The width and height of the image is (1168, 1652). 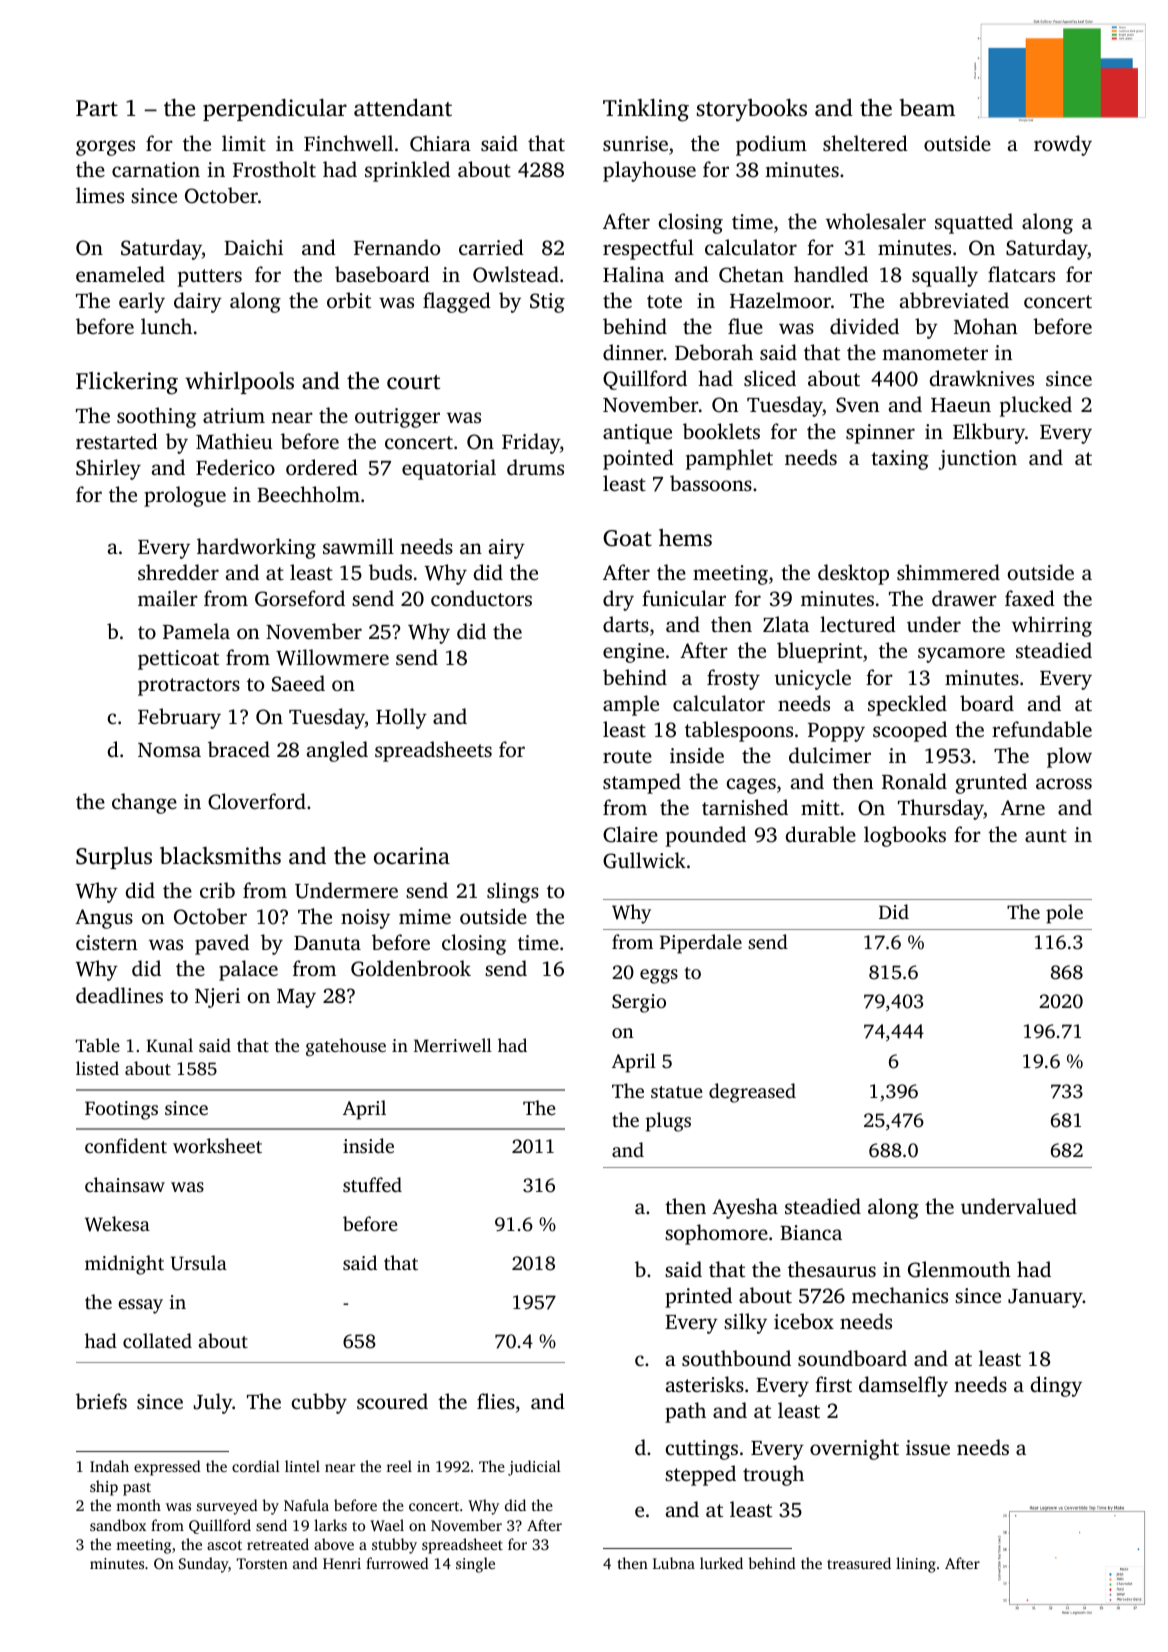 I want to click on enameled, so click(x=120, y=274).
